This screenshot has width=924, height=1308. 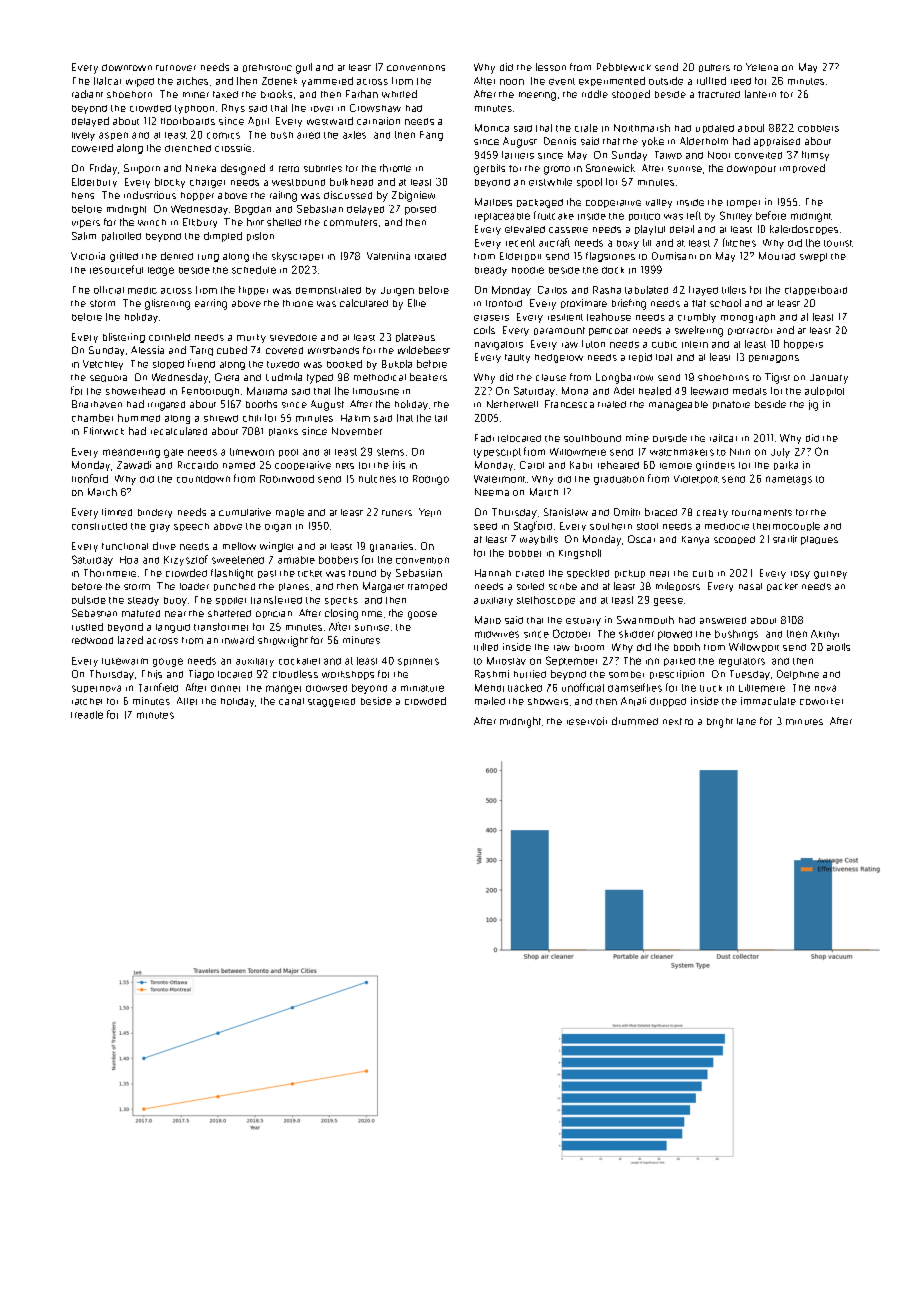 I want to click on Mario, so click(x=488, y=620).
